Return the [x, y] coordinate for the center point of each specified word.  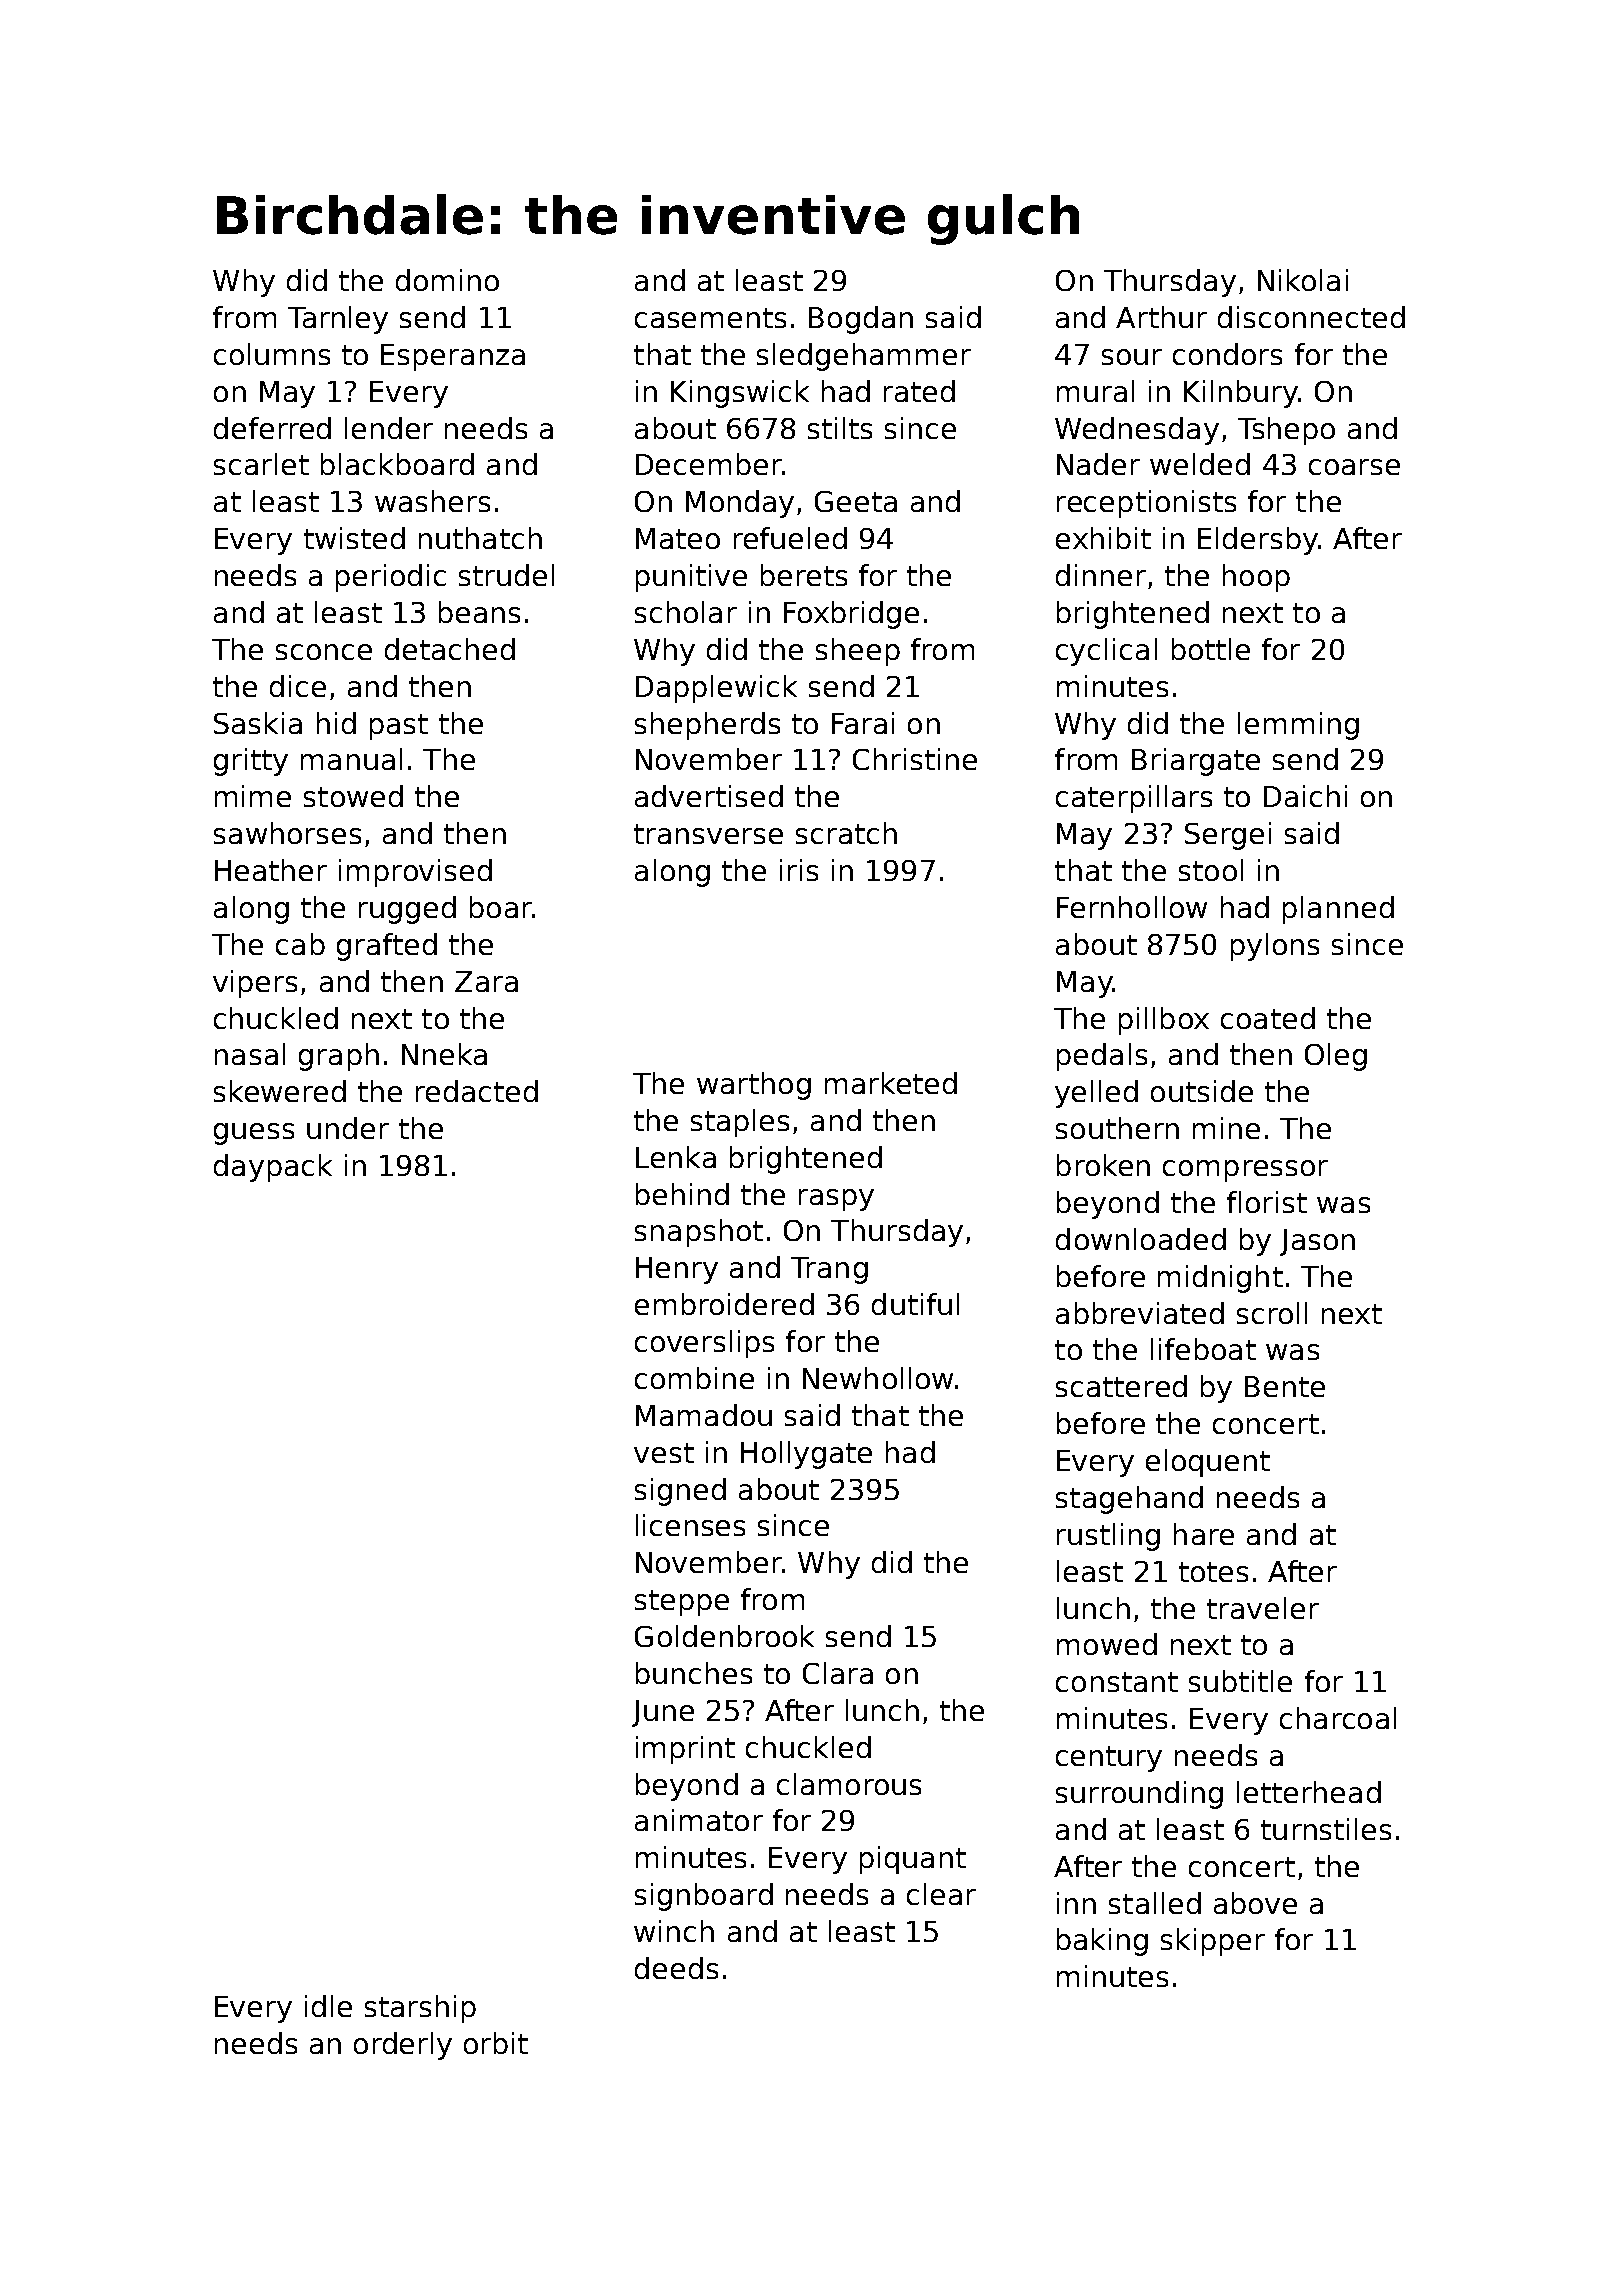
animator [699, 1820]
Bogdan [861, 320]
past [399, 727]
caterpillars [1134, 799]
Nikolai [1303, 280]
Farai [863, 723]
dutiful [915, 1304]
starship [420, 2009]
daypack [273, 1168]
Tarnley [338, 320]
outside [1202, 1091]
